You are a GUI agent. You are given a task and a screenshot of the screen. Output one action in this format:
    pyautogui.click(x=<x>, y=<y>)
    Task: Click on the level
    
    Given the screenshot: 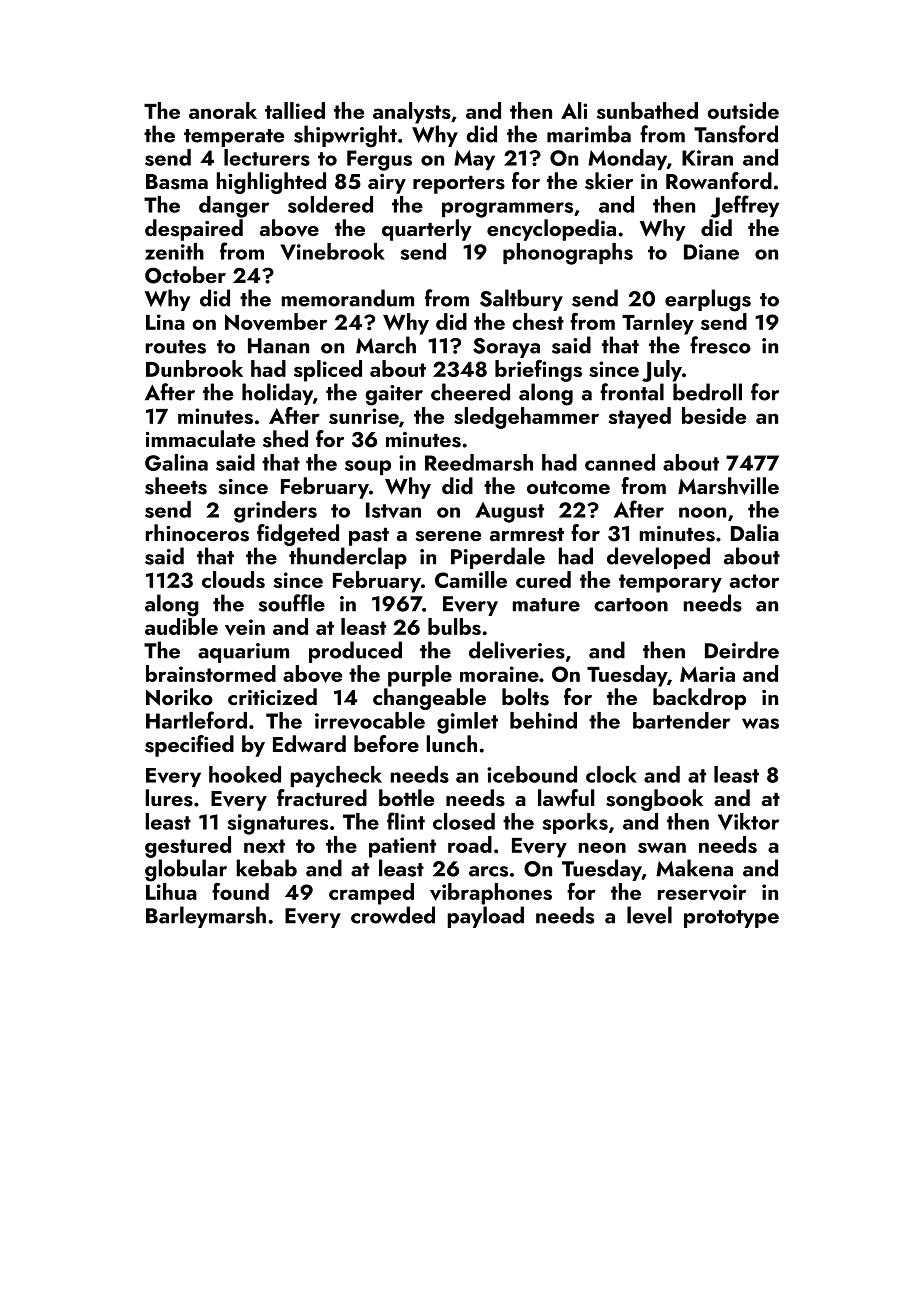 What is the action you would take?
    pyautogui.click(x=649, y=915)
